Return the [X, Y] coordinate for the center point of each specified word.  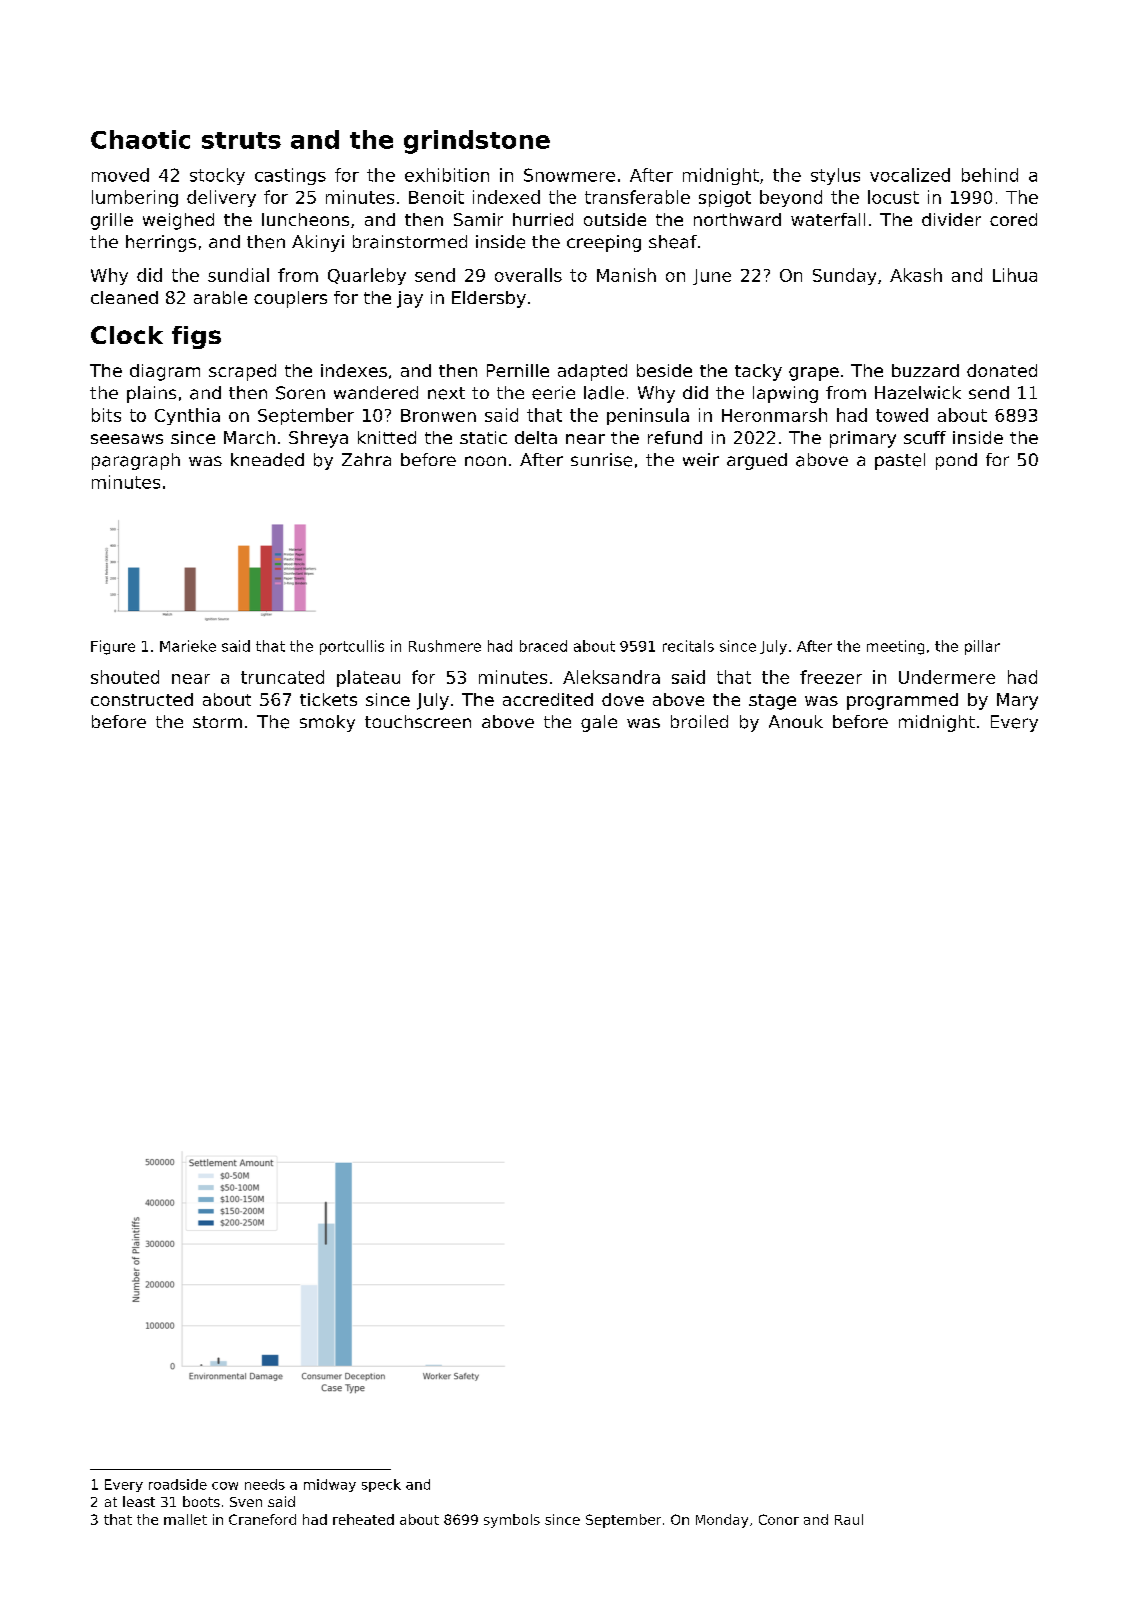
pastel [900, 461]
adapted [592, 372]
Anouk [796, 721]
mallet [185, 1519]
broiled [699, 721]
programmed [902, 701]
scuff [925, 437]
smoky [327, 723]
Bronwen [438, 415]
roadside [178, 1484]
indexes [354, 370]
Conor [779, 1519]
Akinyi [318, 243]
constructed [142, 699]
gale [599, 723]
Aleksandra [611, 677]
